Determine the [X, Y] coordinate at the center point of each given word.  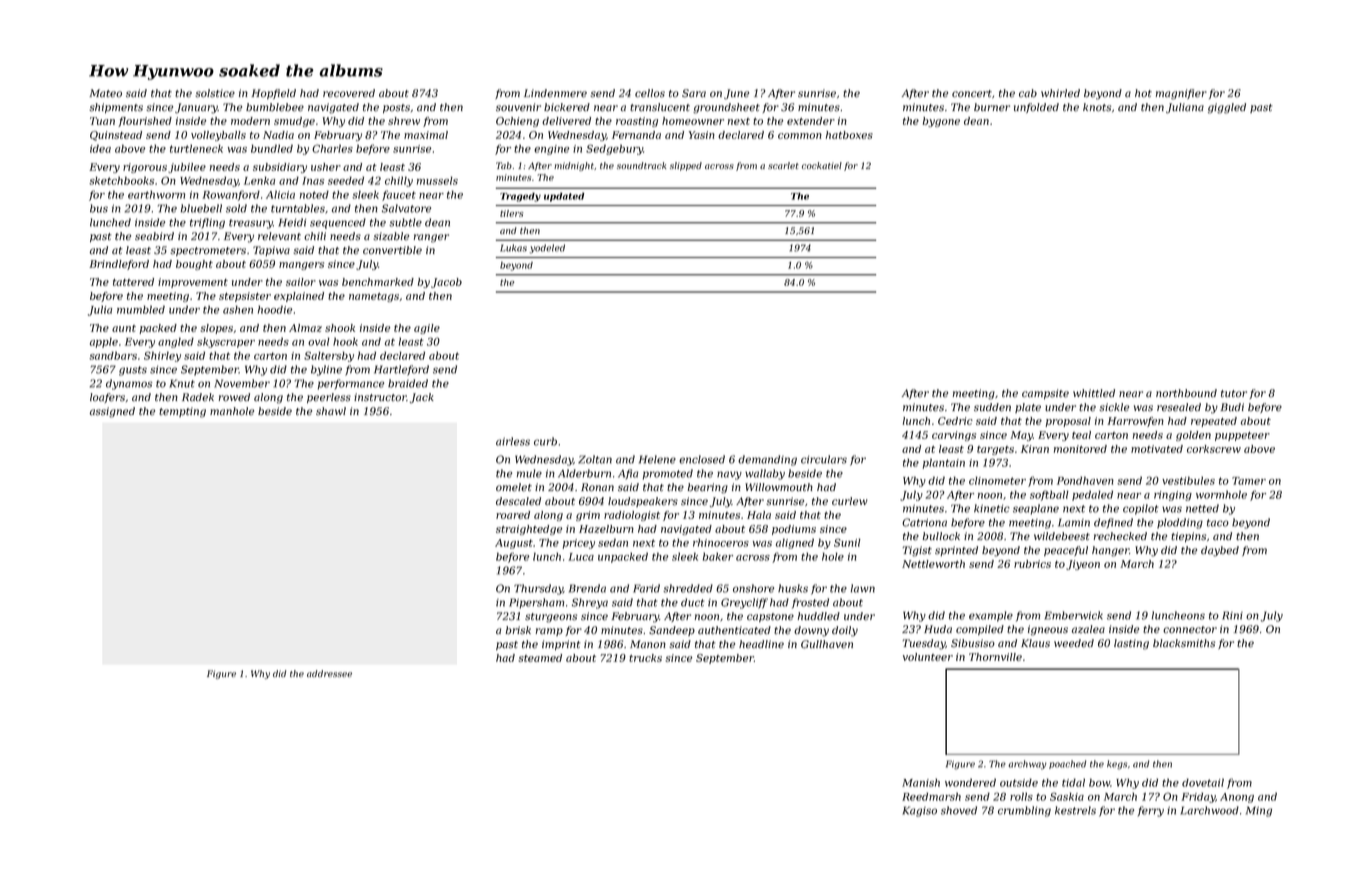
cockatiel [822, 165]
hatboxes [849, 135]
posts [396, 108]
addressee [329, 673]
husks [793, 588]
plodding [1180, 523]
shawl [331, 411]
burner [992, 107]
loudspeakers [643, 502]
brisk [518, 630]
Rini [1232, 615]
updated [564, 197]
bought [194, 265]
